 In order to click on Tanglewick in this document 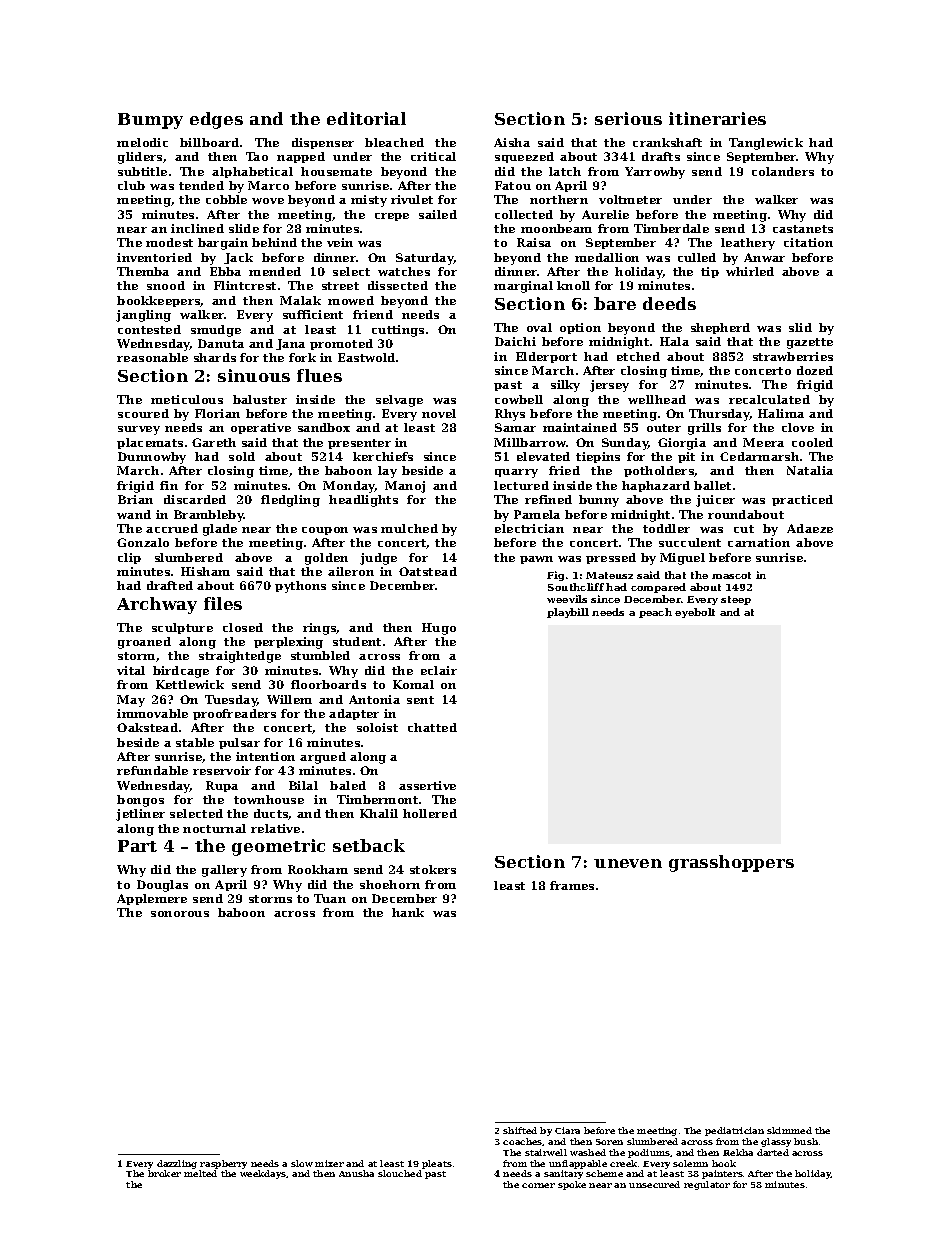, I will do `click(766, 144)`.
